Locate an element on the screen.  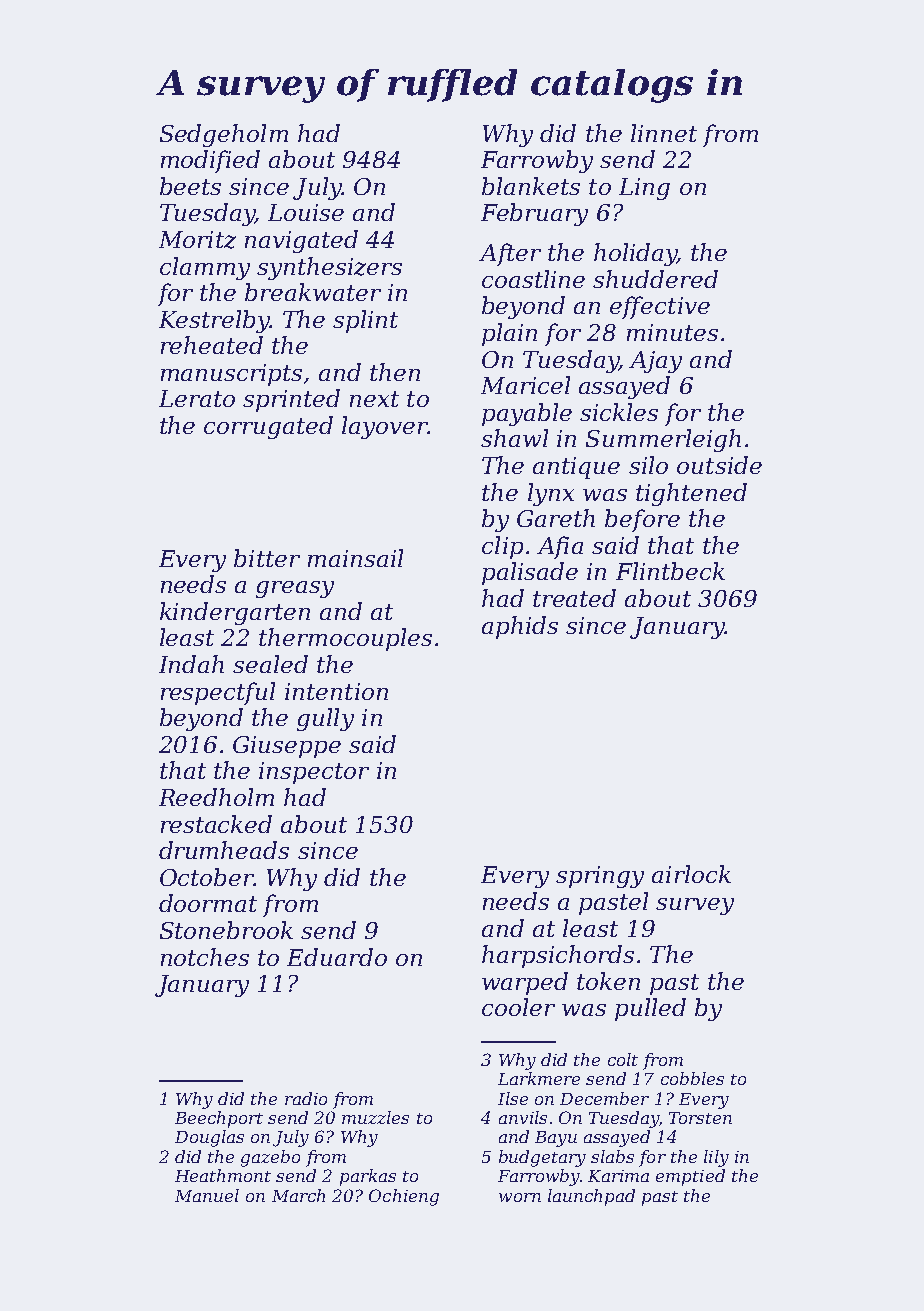
Ling is located at coordinates (644, 189).
